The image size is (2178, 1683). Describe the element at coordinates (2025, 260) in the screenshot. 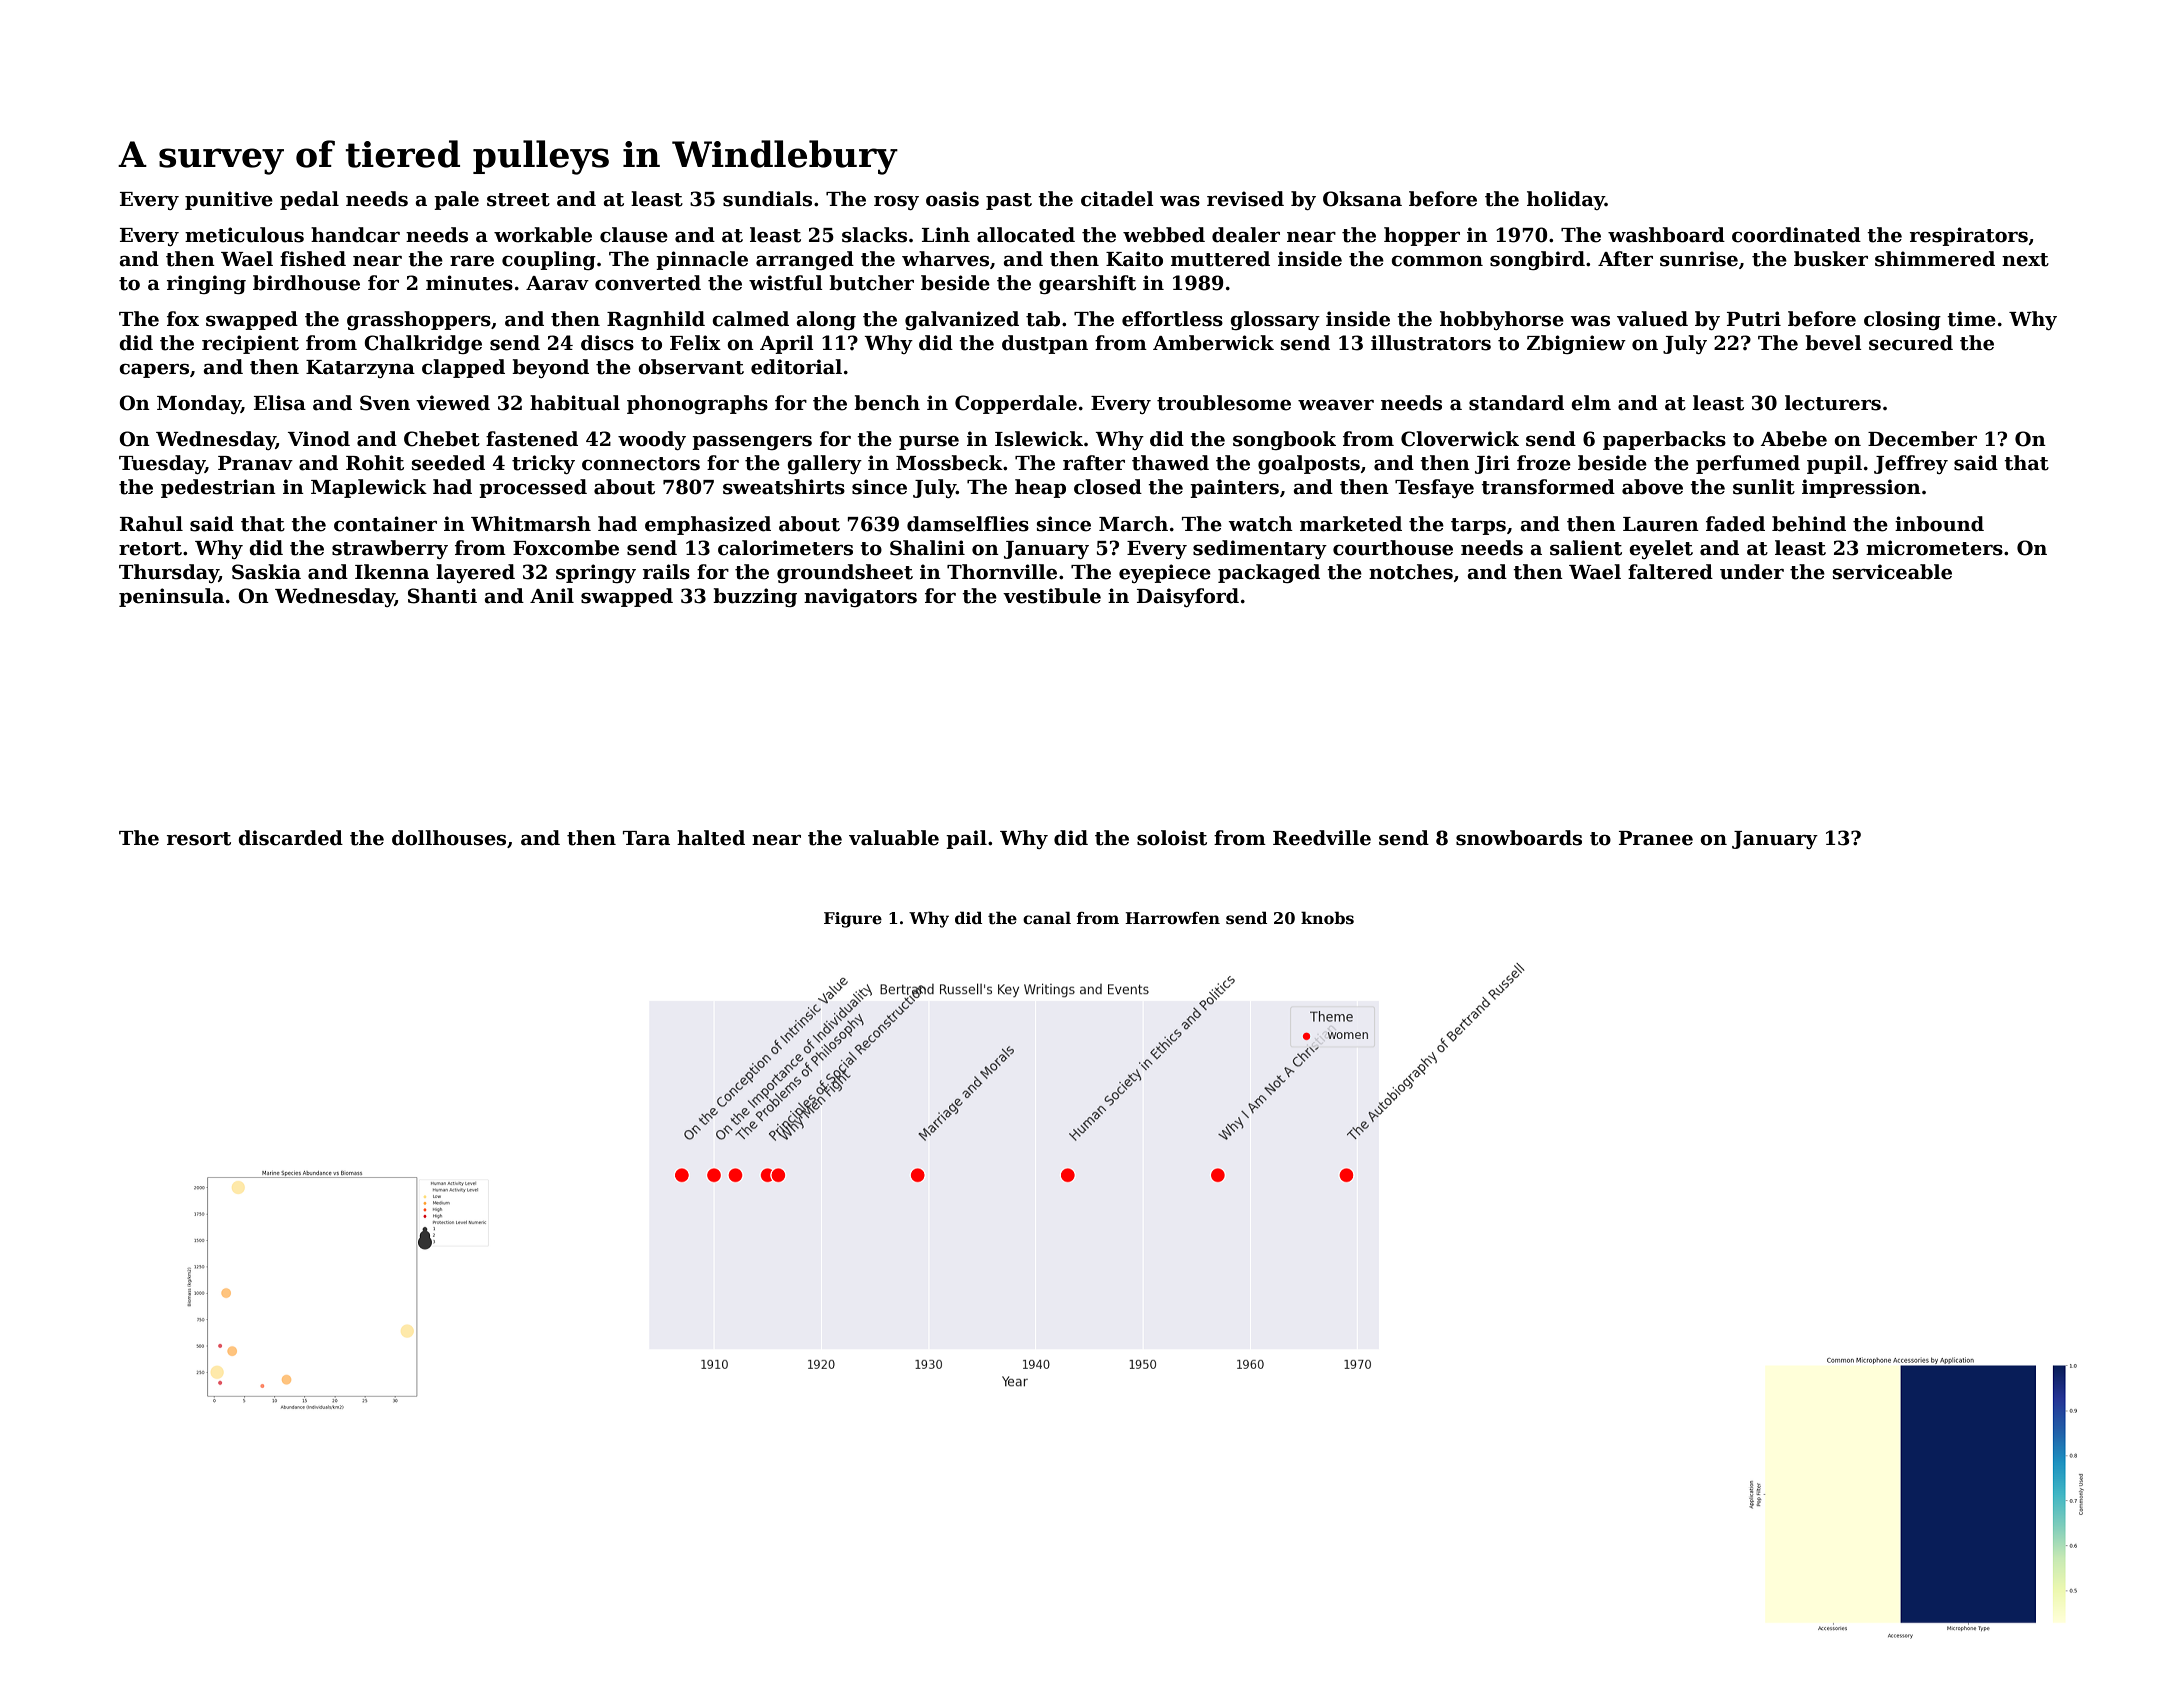

I see `next` at that location.
